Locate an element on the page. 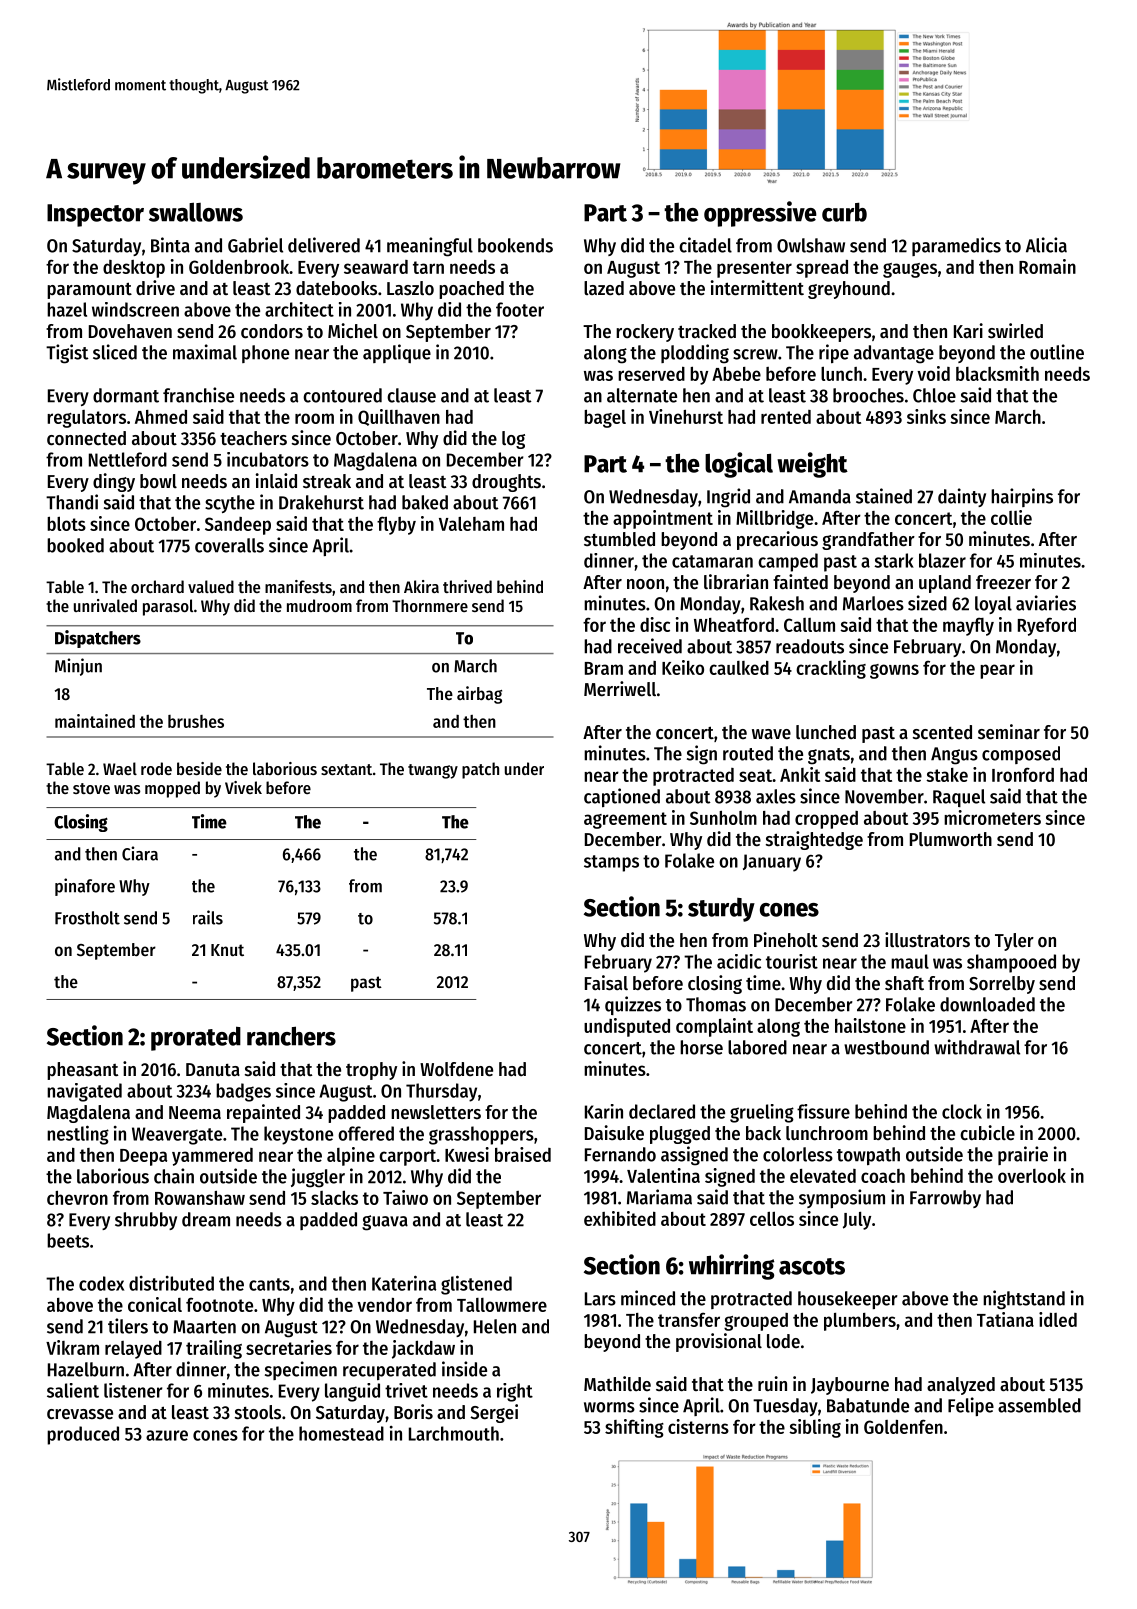 The image size is (1137, 1609). juggler is located at coordinates (318, 1178).
